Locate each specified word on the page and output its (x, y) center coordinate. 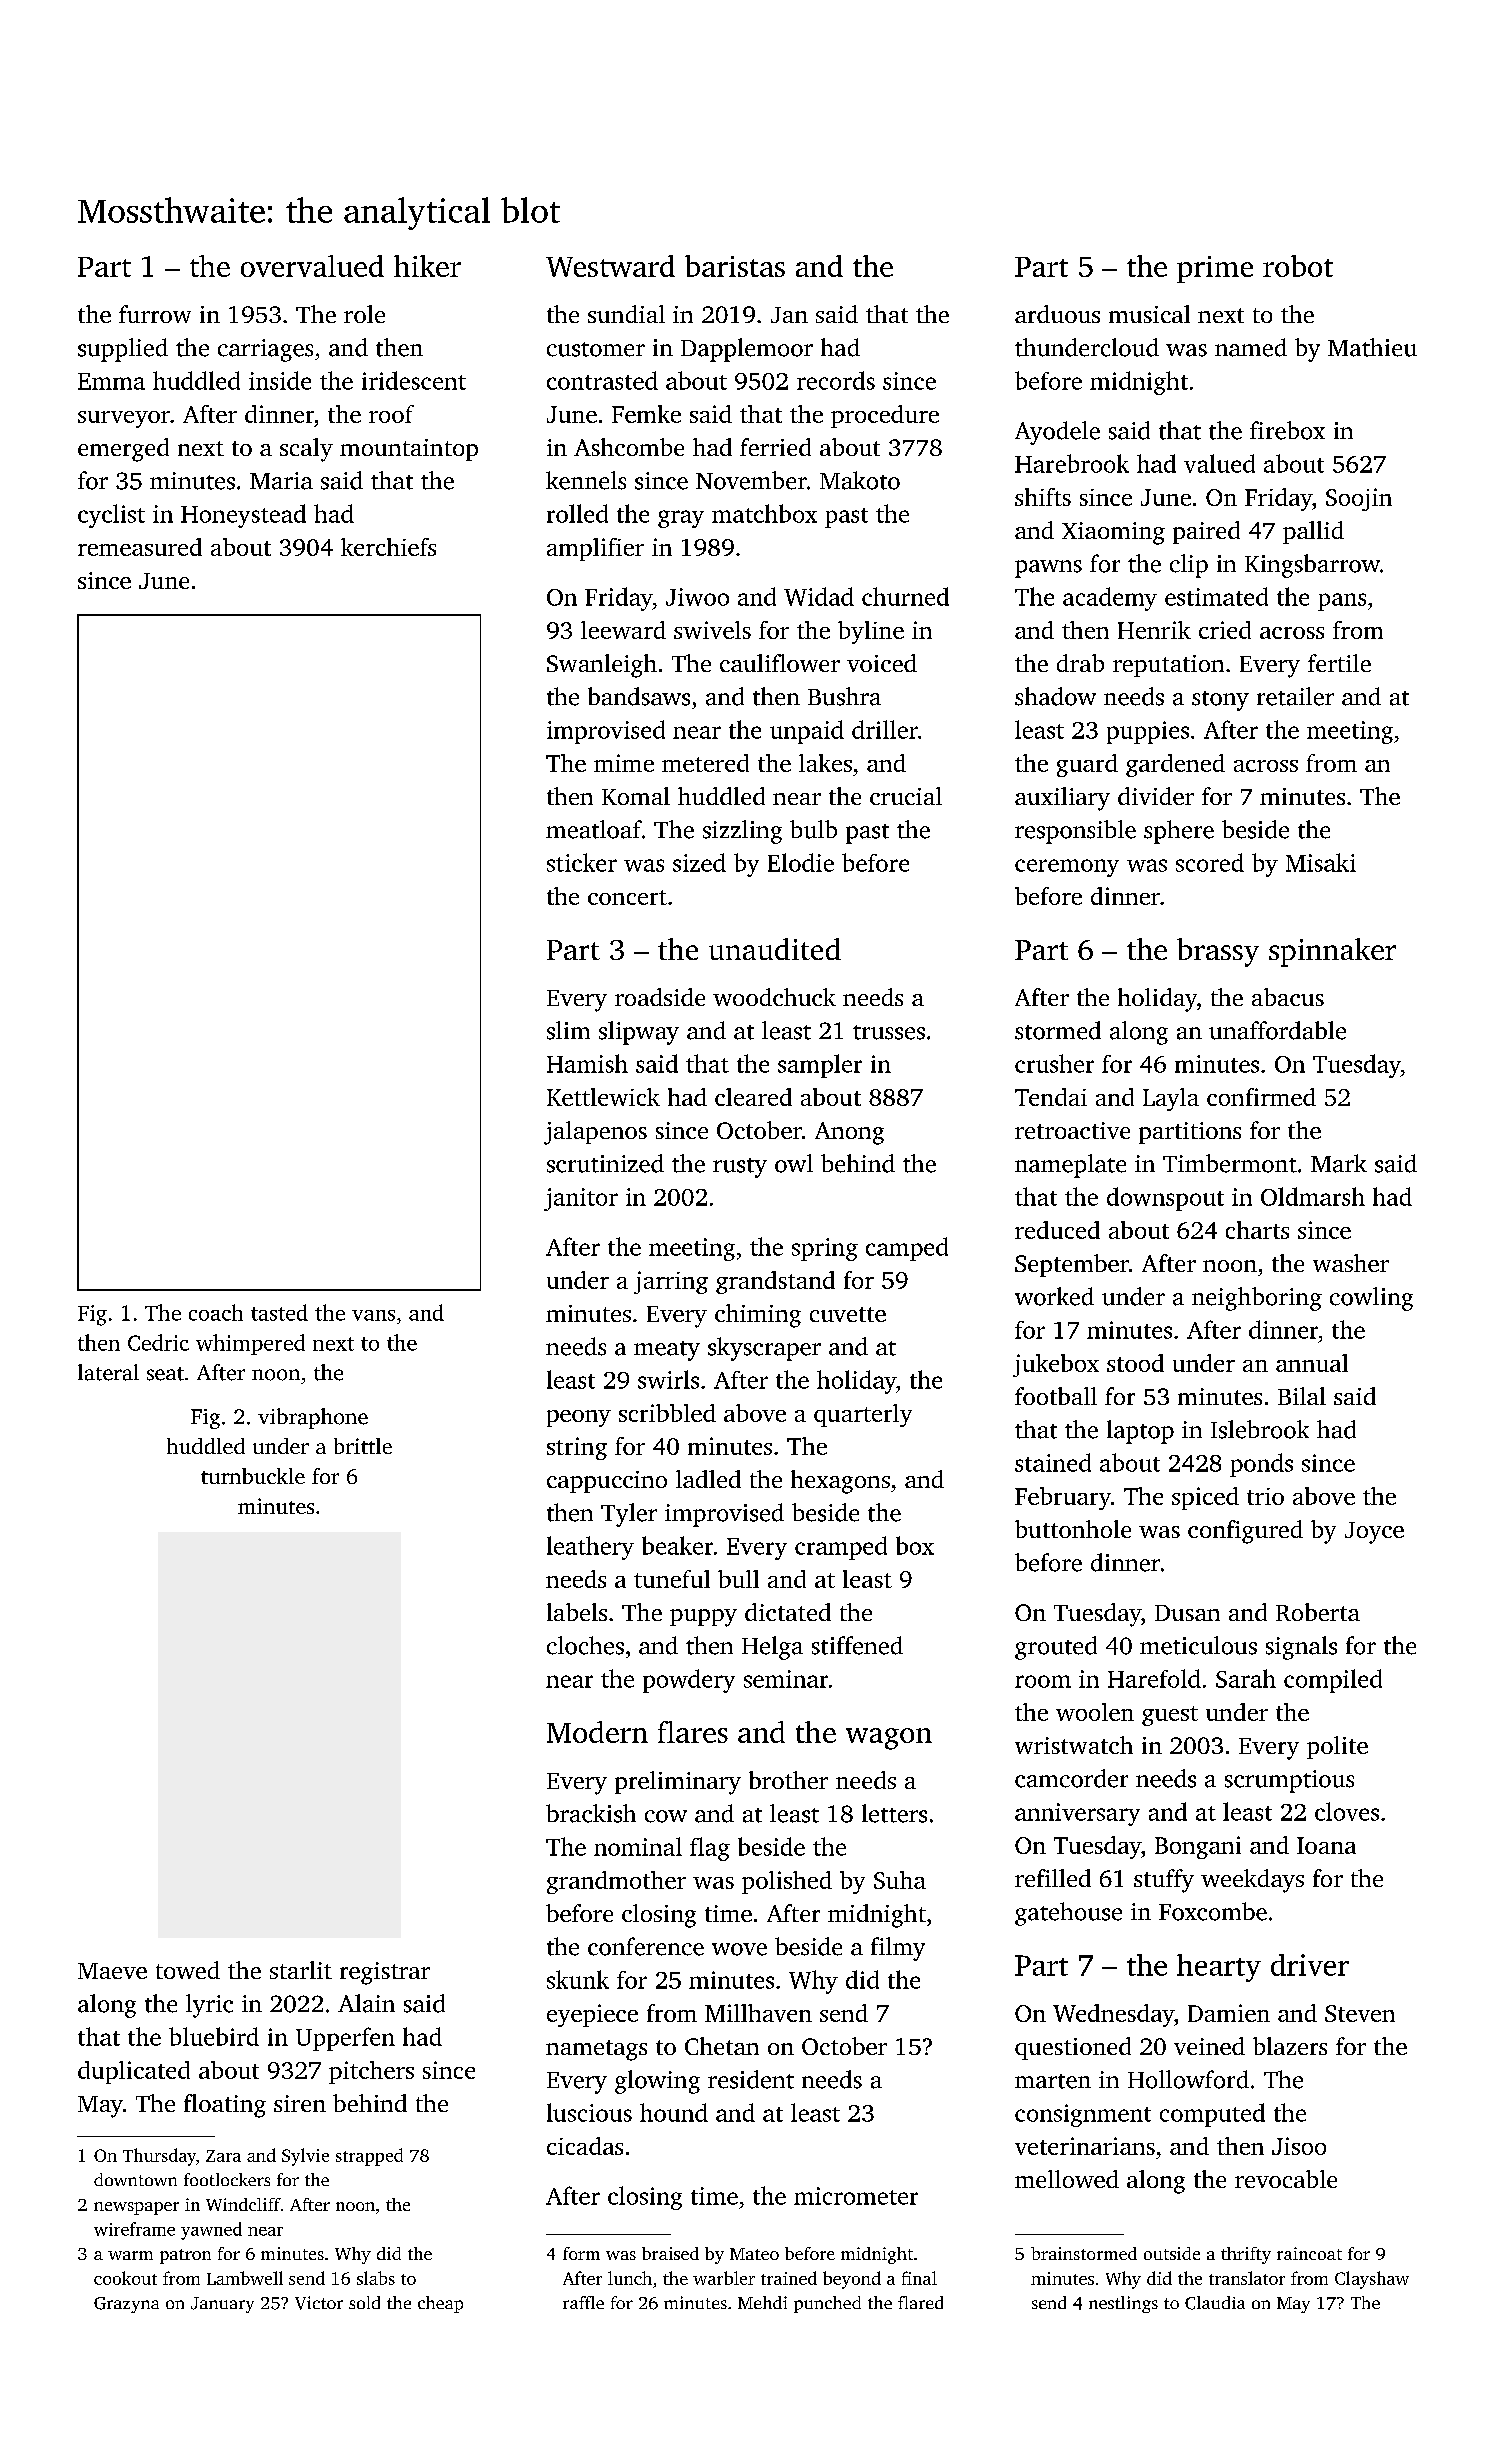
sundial (626, 314)
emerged (123, 450)
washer (1351, 1263)
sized (699, 862)
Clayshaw (1372, 2280)
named (1251, 347)
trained (789, 2278)
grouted (1056, 1648)
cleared (753, 1097)
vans (373, 1315)
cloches (585, 1645)
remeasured (140, 547)
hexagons (840, 1482)
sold (364, 2302)
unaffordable (1277, 1030)
